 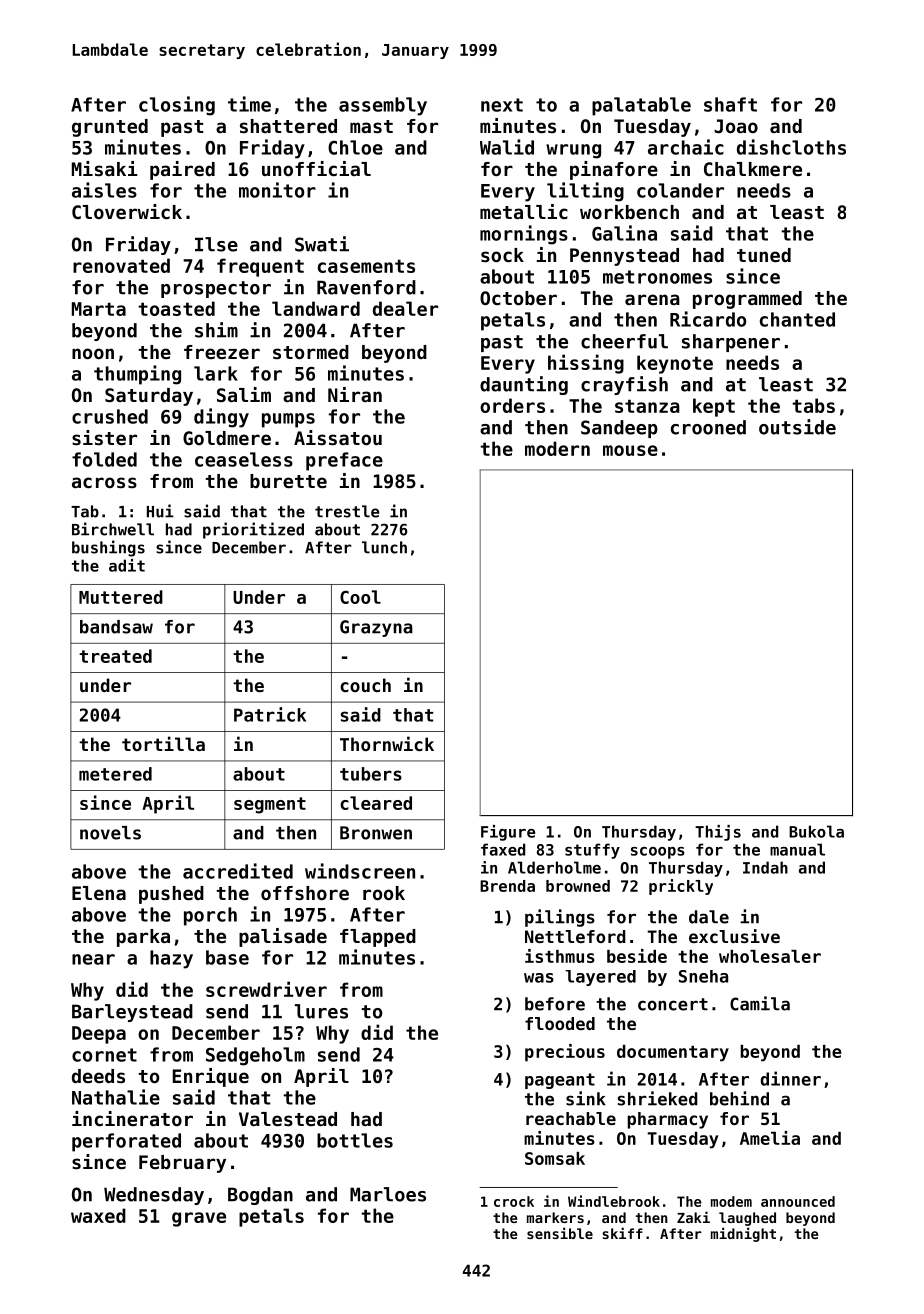 I want to click on sensible, so click(x=560, y=1233).
